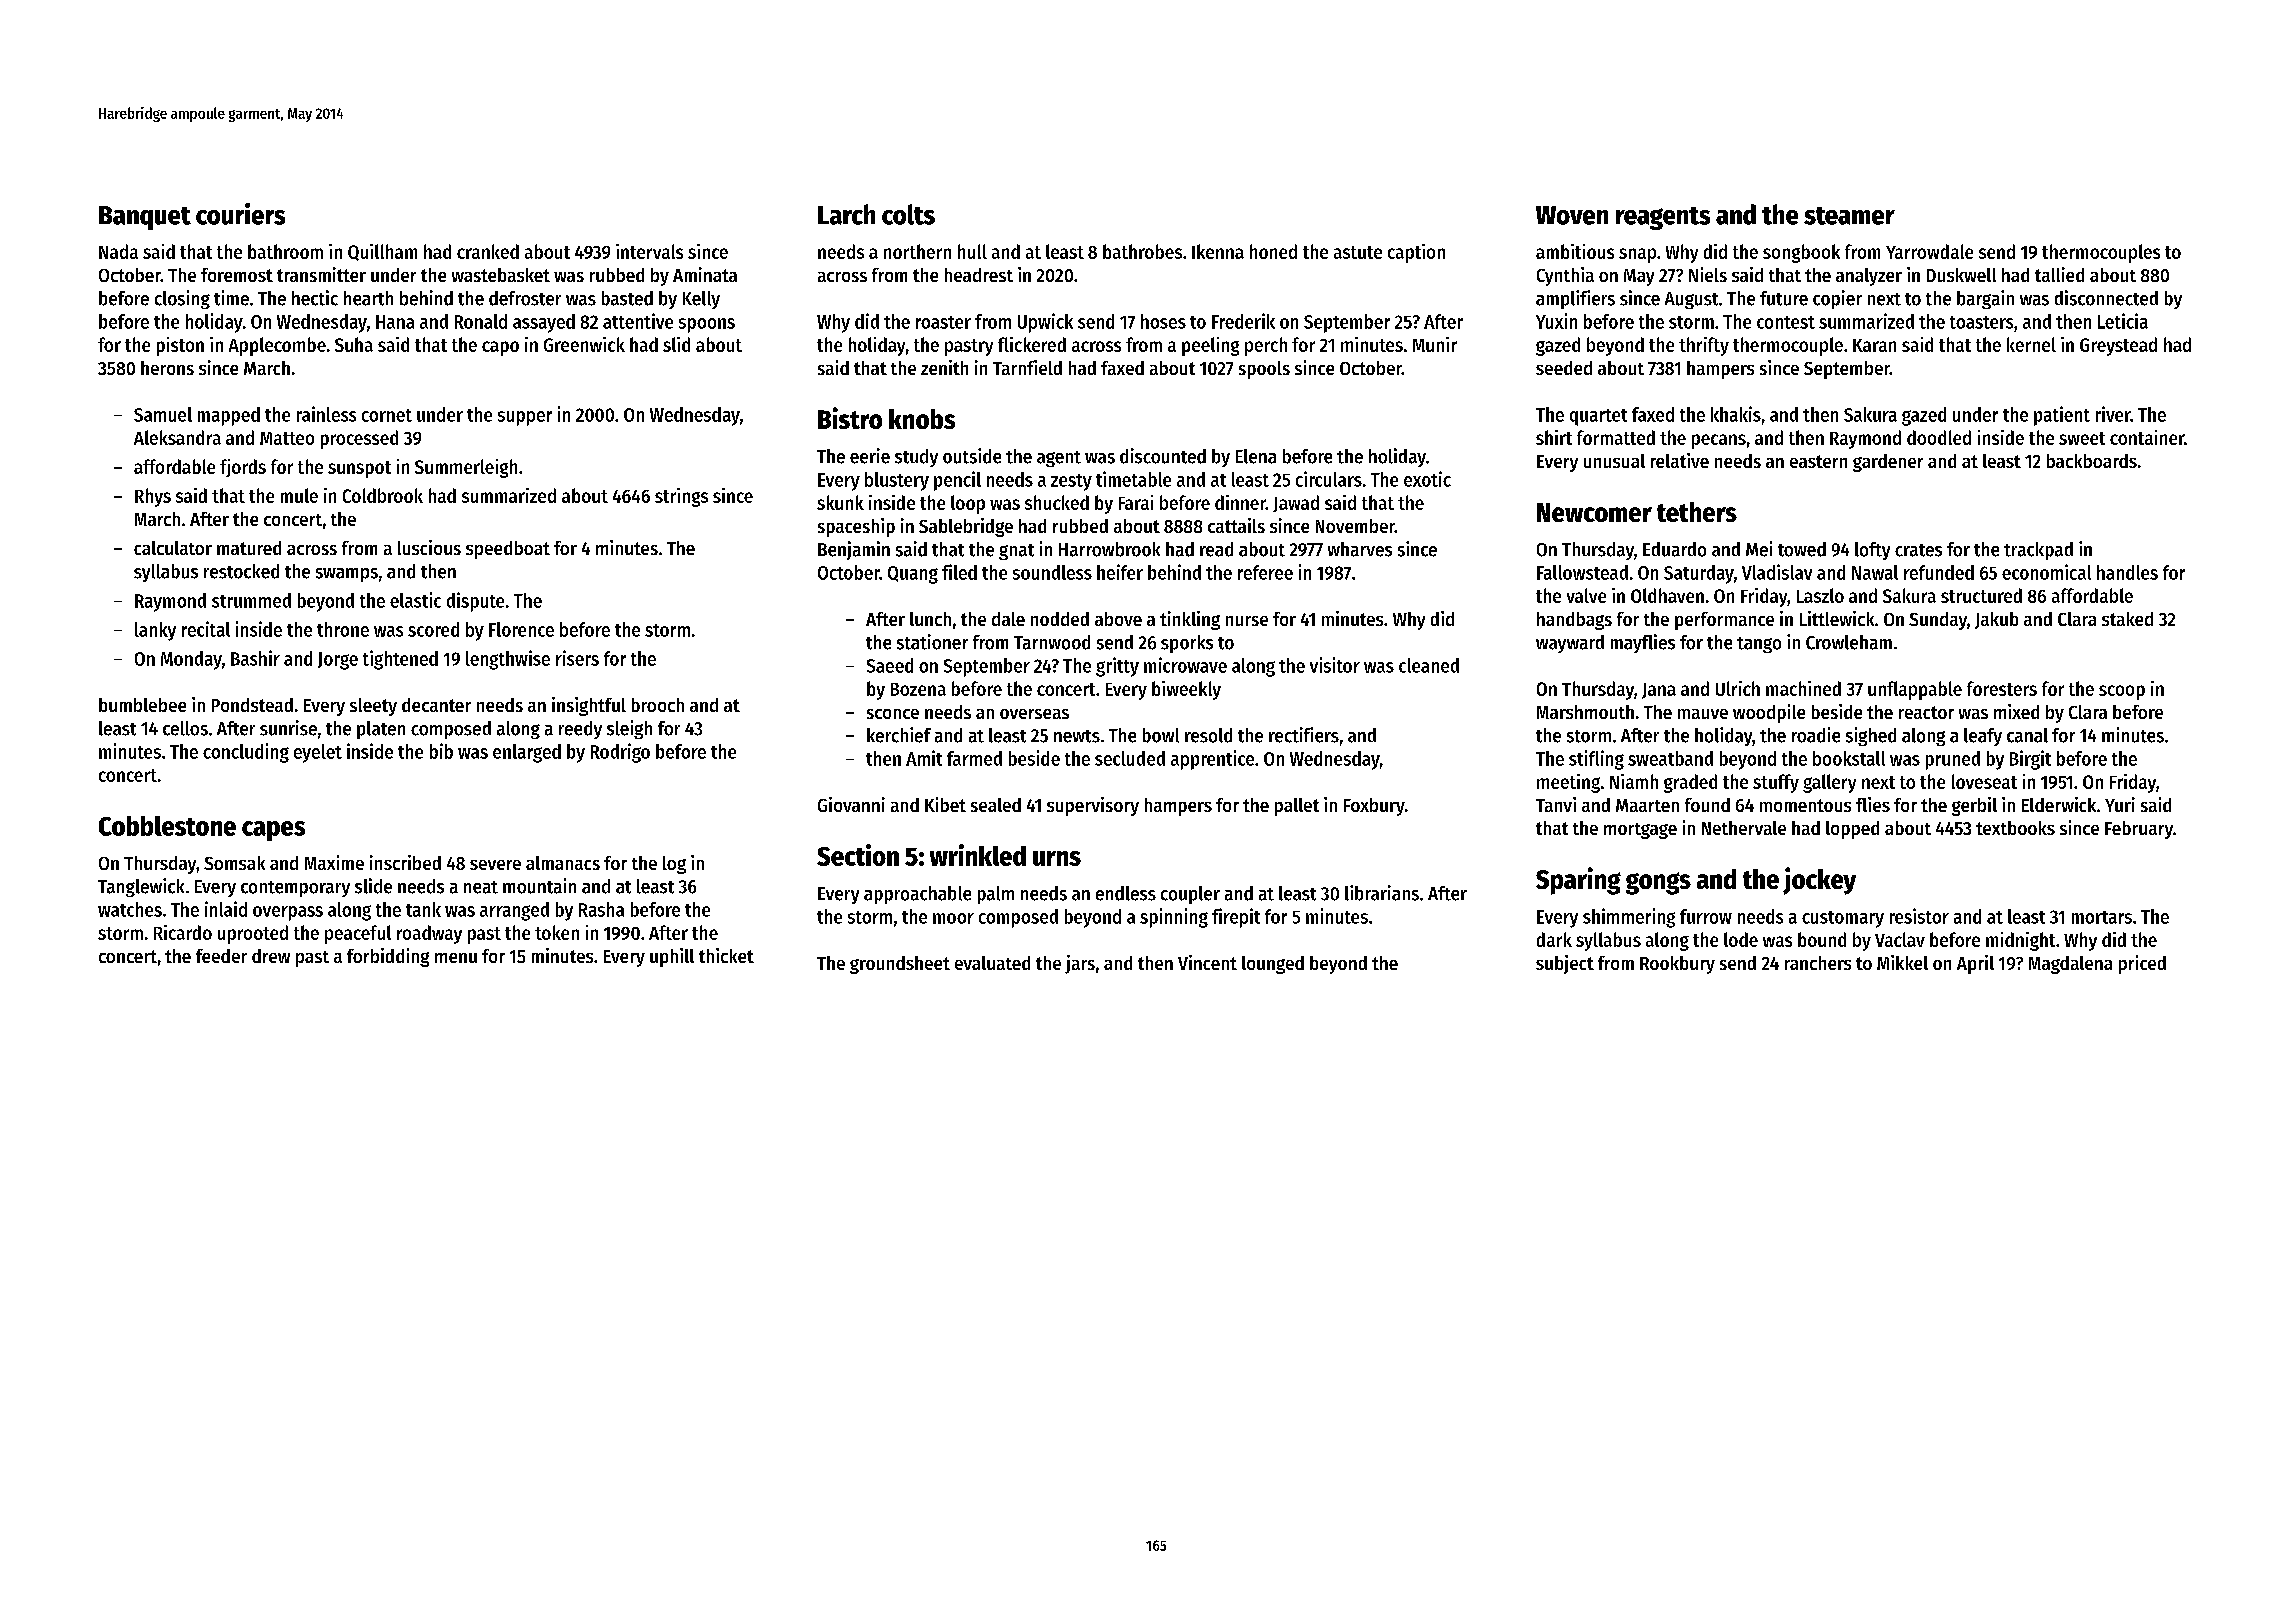  What do you see at coordinates (672, 957) in the screenshot?
I see `uphill` at bounding box center [672, 957].
